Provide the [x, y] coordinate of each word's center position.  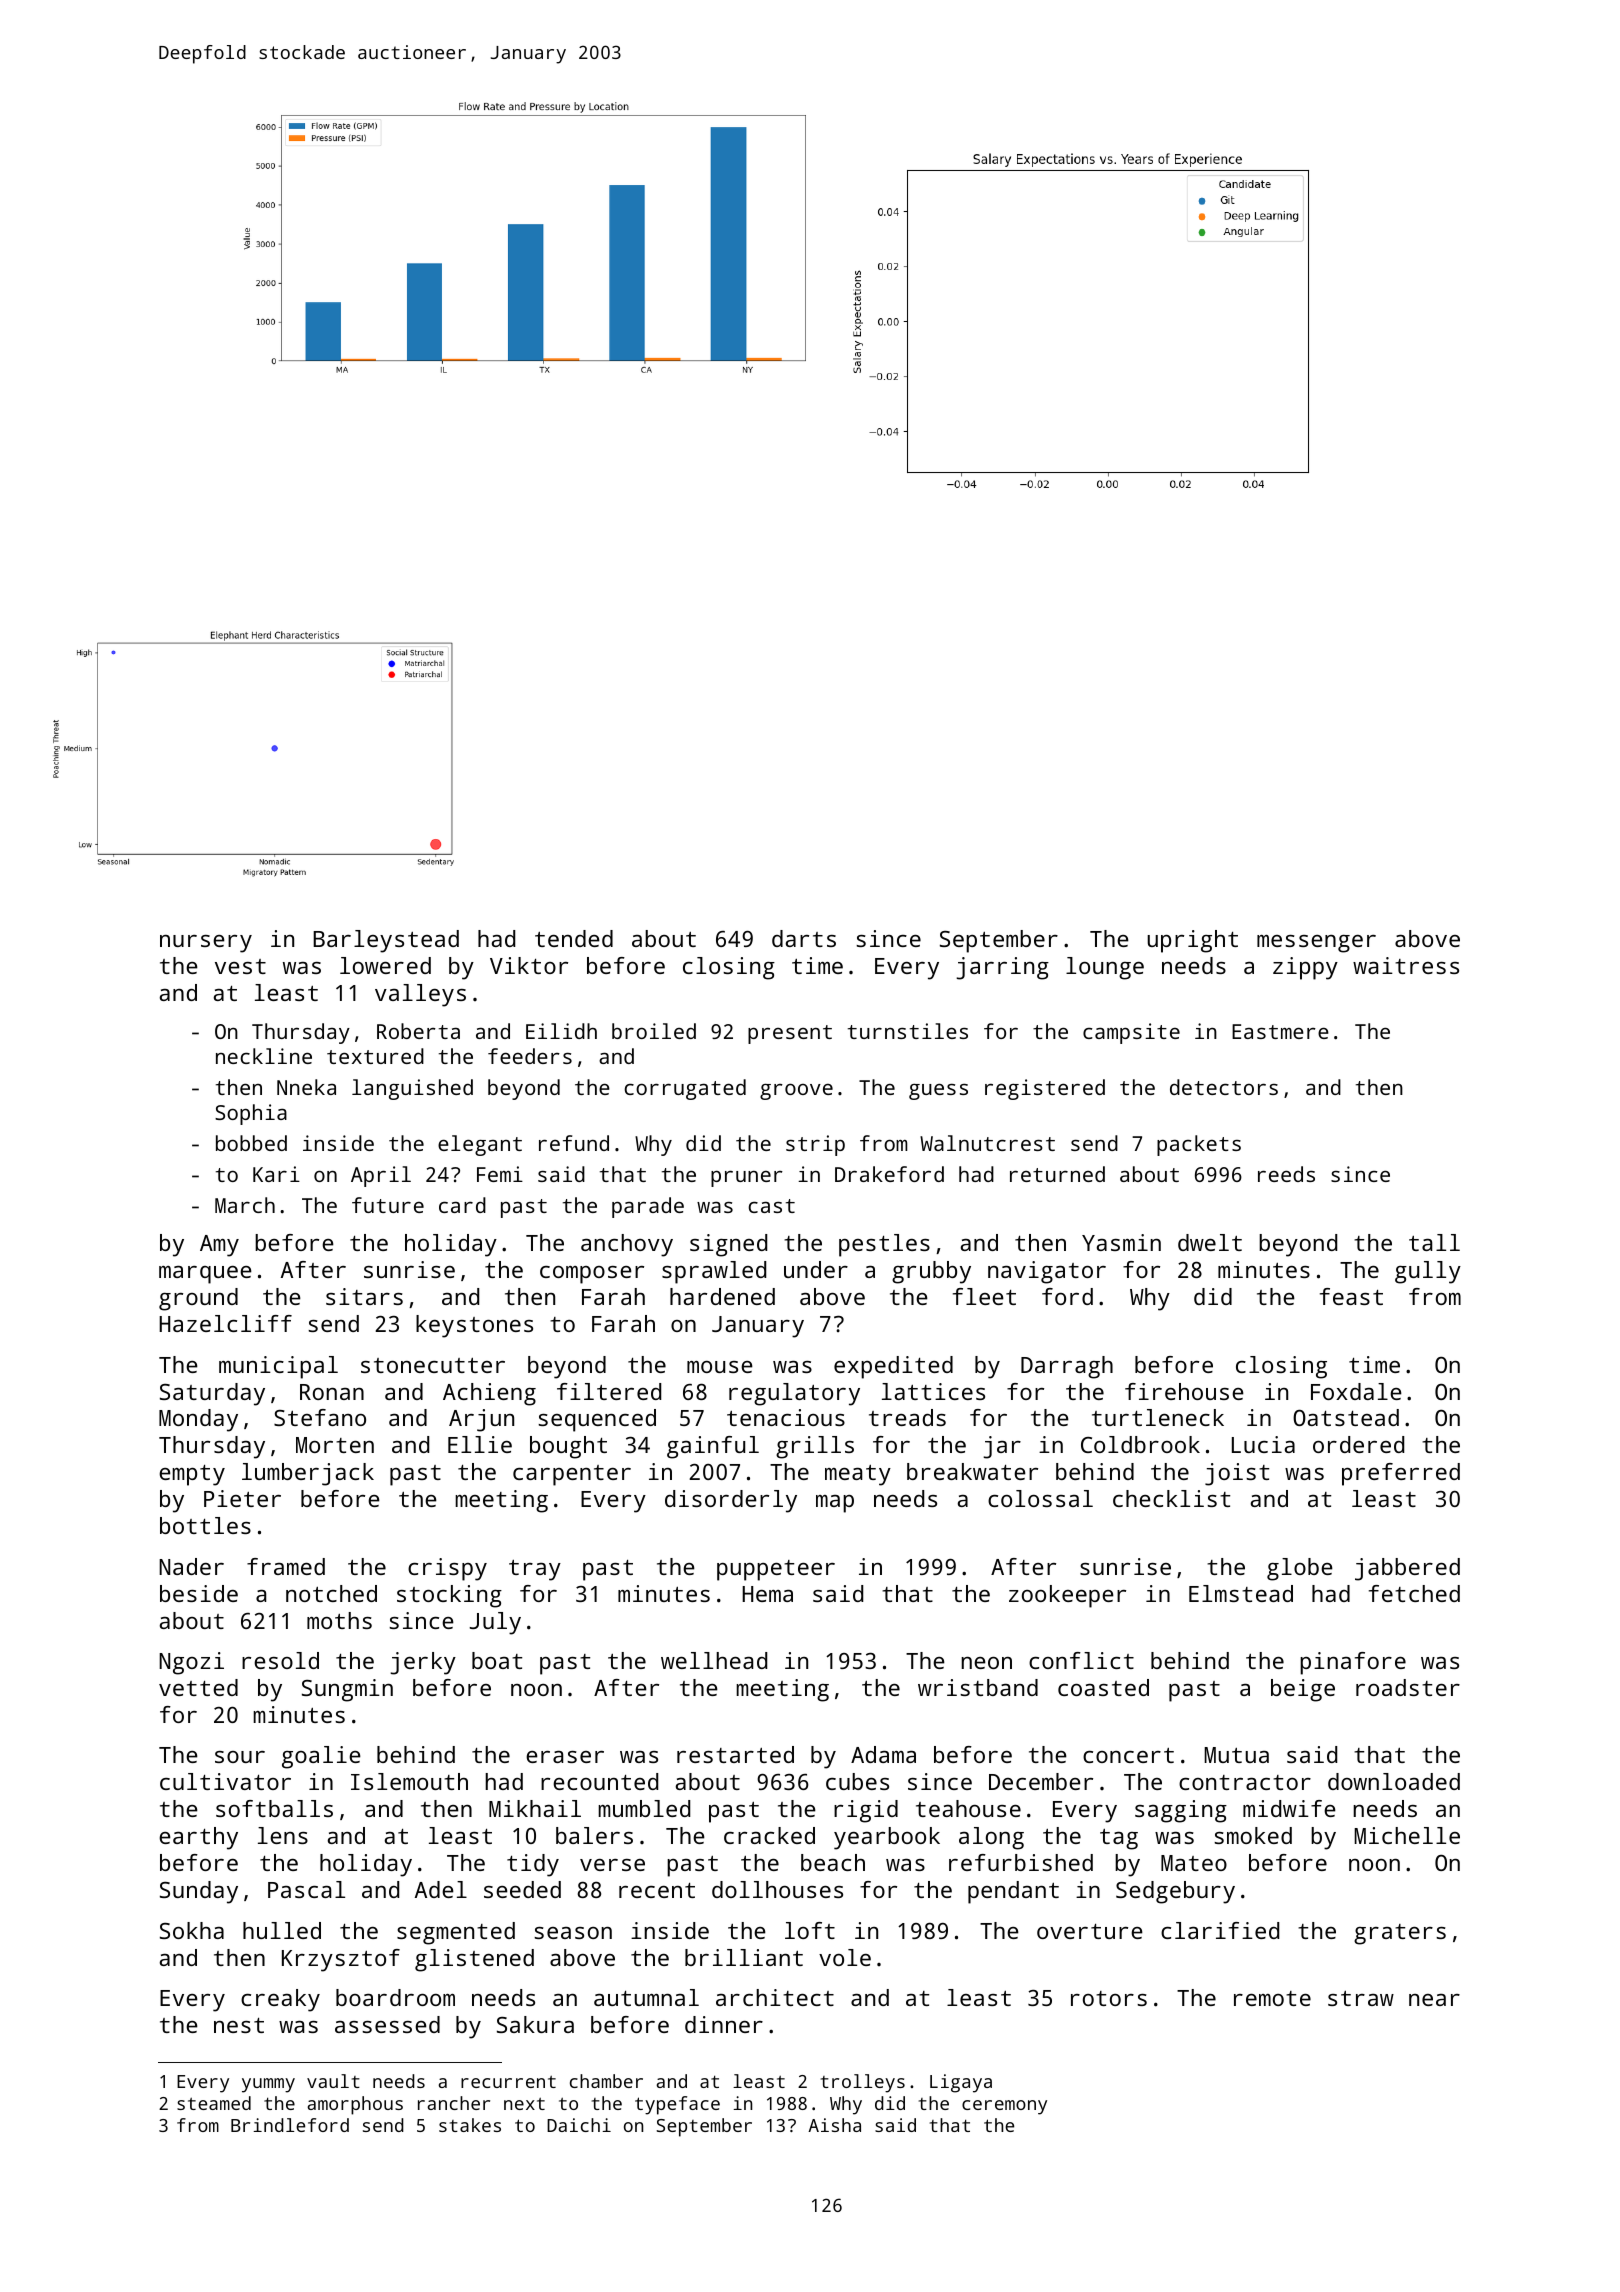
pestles [884, 1245]
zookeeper [1067, 1596]
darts [804, 938]
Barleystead [386, 941]
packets [1199, 1145]
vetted [198, 1687]
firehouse [1184, 1391]
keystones [474, 1326]
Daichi [579, 2125]
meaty [858, 1475]
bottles [205, 1525]
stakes [470, 2125]
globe [1300, 1569]
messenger [1316, 944]
